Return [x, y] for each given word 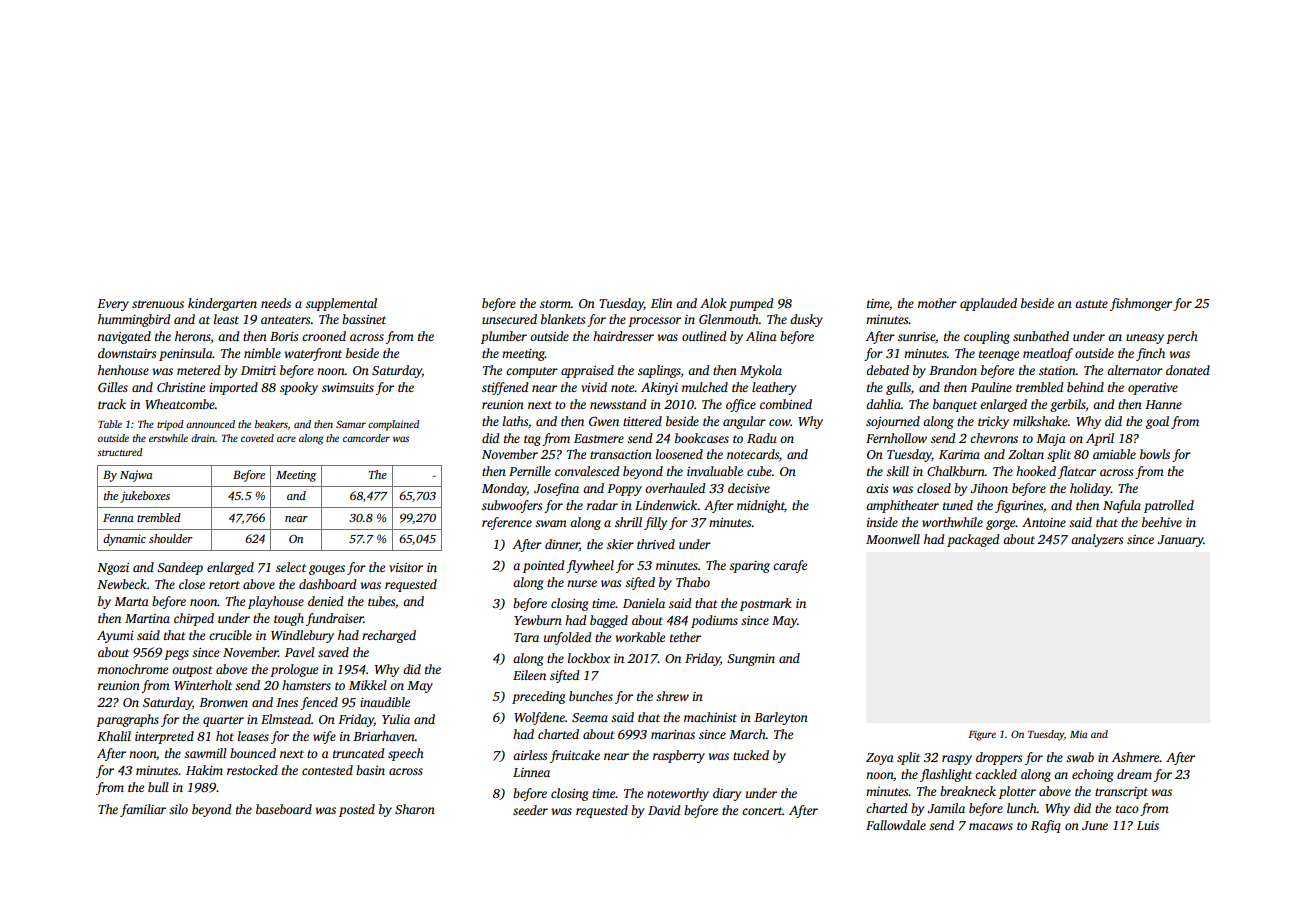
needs [276, 303]
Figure [982, 735]
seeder [530, 810]
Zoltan [1026, 454]
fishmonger [1141, 304]
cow [779, 422]
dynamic [124, 540]
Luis [1148, 825]
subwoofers [512, 506]
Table [110, 424]
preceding [539, 697]
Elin [661, 303]
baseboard [284, 809]
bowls [1155, 454]
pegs [176, 655]
